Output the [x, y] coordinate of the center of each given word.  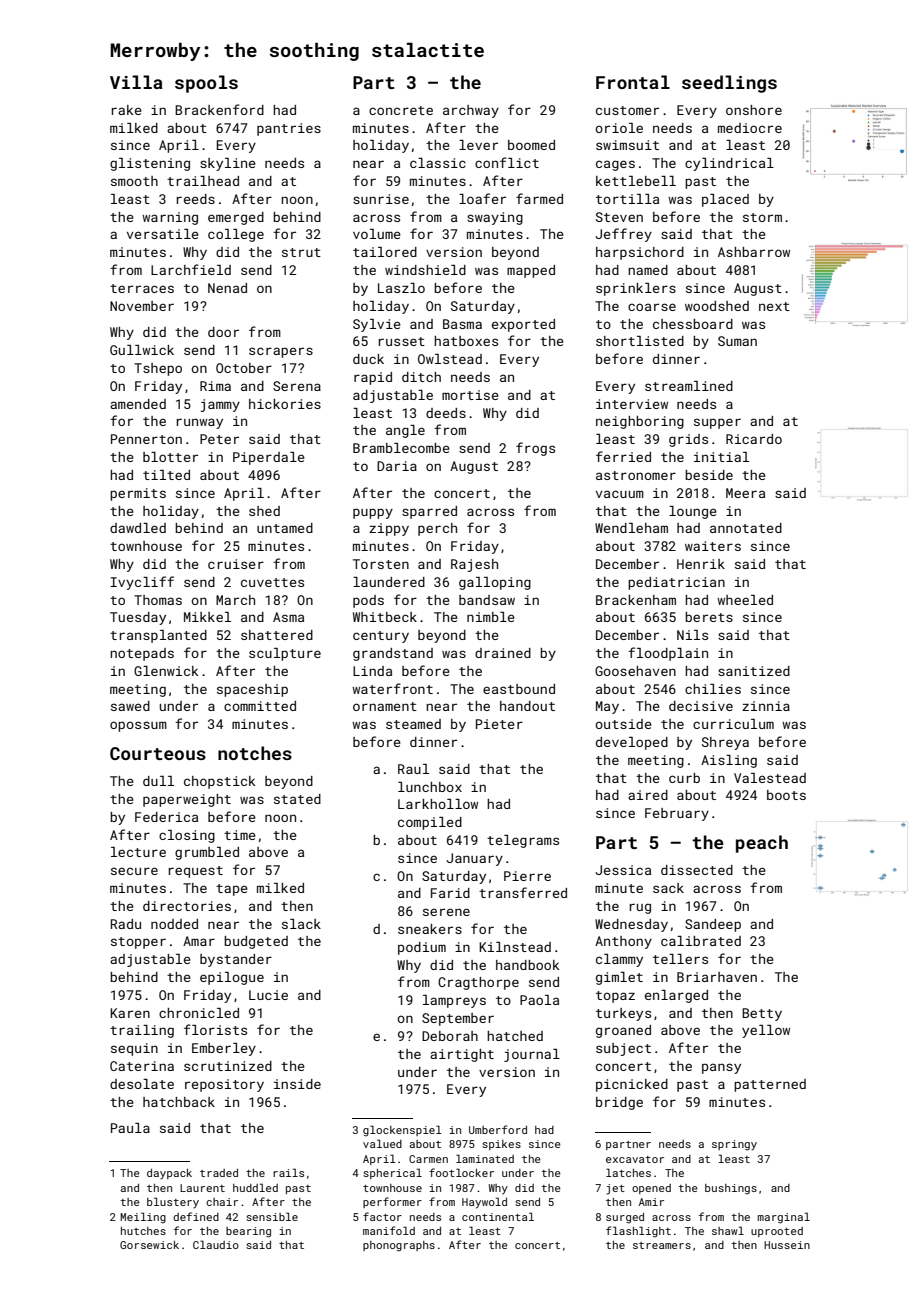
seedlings [729, 84]
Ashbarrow [754, 252]
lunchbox [430, 787]
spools [206, 84]
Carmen [428, 1159]
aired [648, 795]
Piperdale [269, 458]
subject [623, 1049]
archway [471, 111]
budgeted [256, 942]
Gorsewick [149, 1245]
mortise [470, 395]
